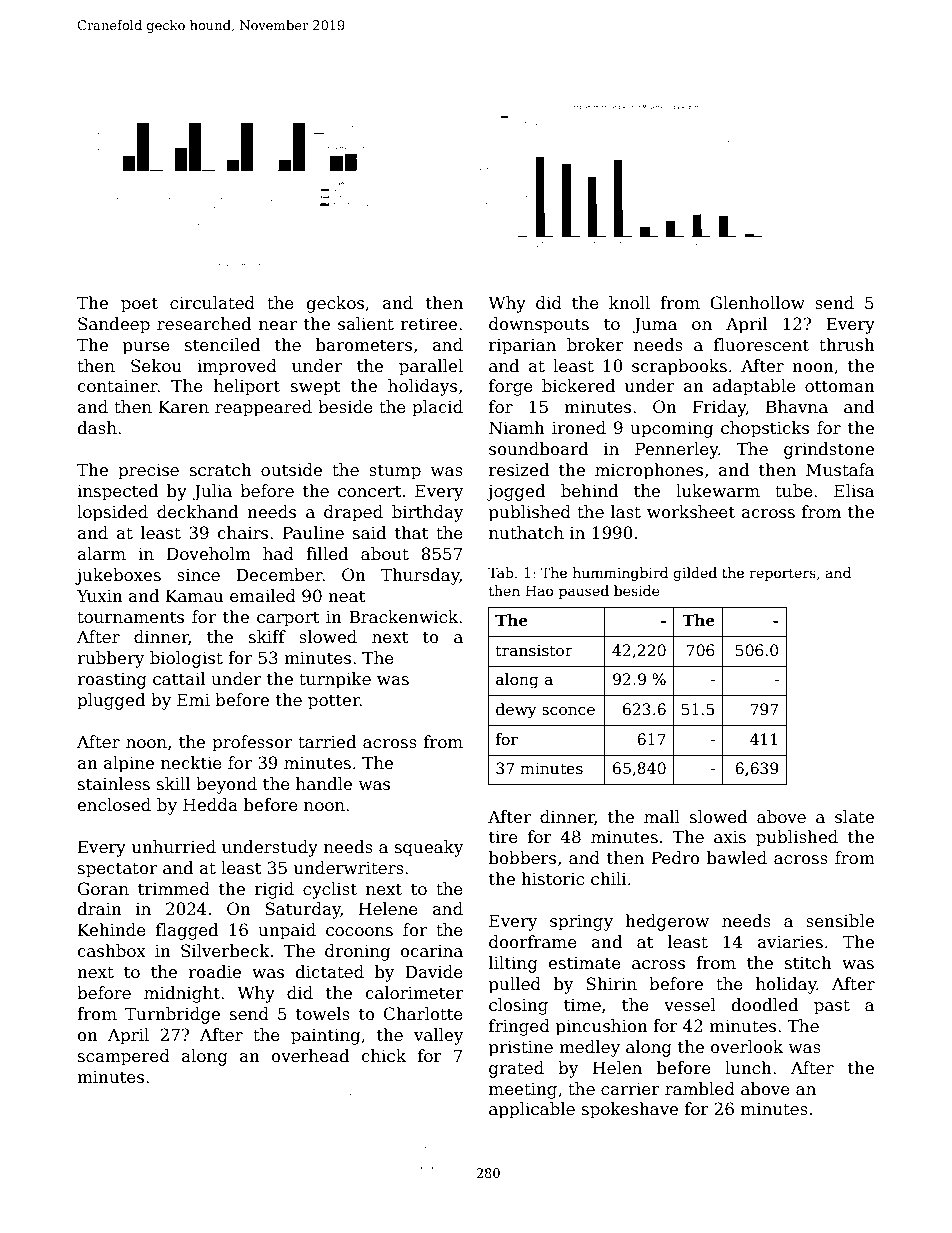  I want to click on pincushion, so click(602, 1027).
